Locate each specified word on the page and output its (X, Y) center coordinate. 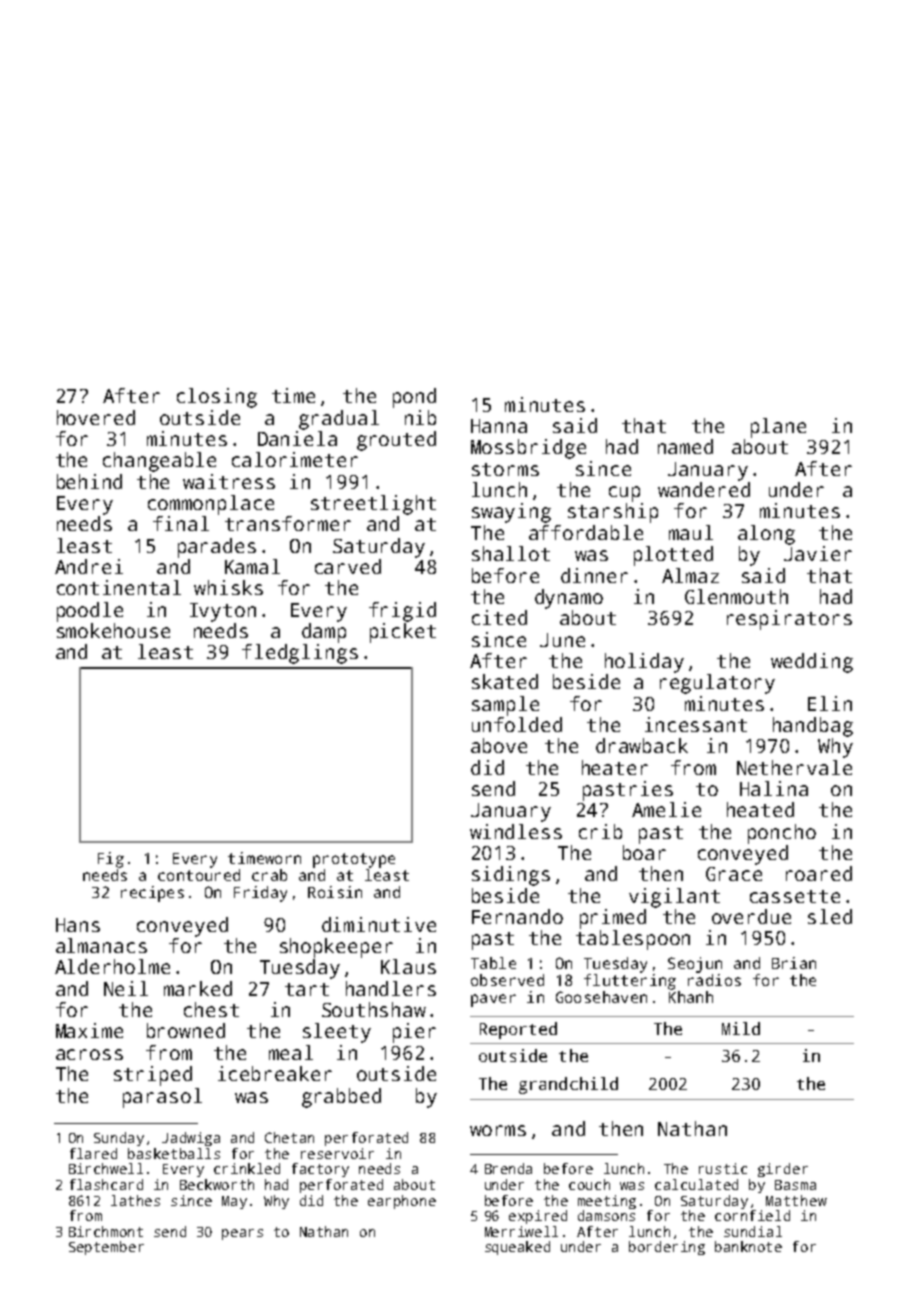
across (89, 1054)
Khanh (691, 997)
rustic (723, 1168)
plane (778, 428)
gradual (339, 420)
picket (403, 633)
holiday (644, 663)
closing (217, 398)
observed (507, 980)
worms (498, 1130)
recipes (152, 894)
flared (93, 1153)
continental (119, 587)
